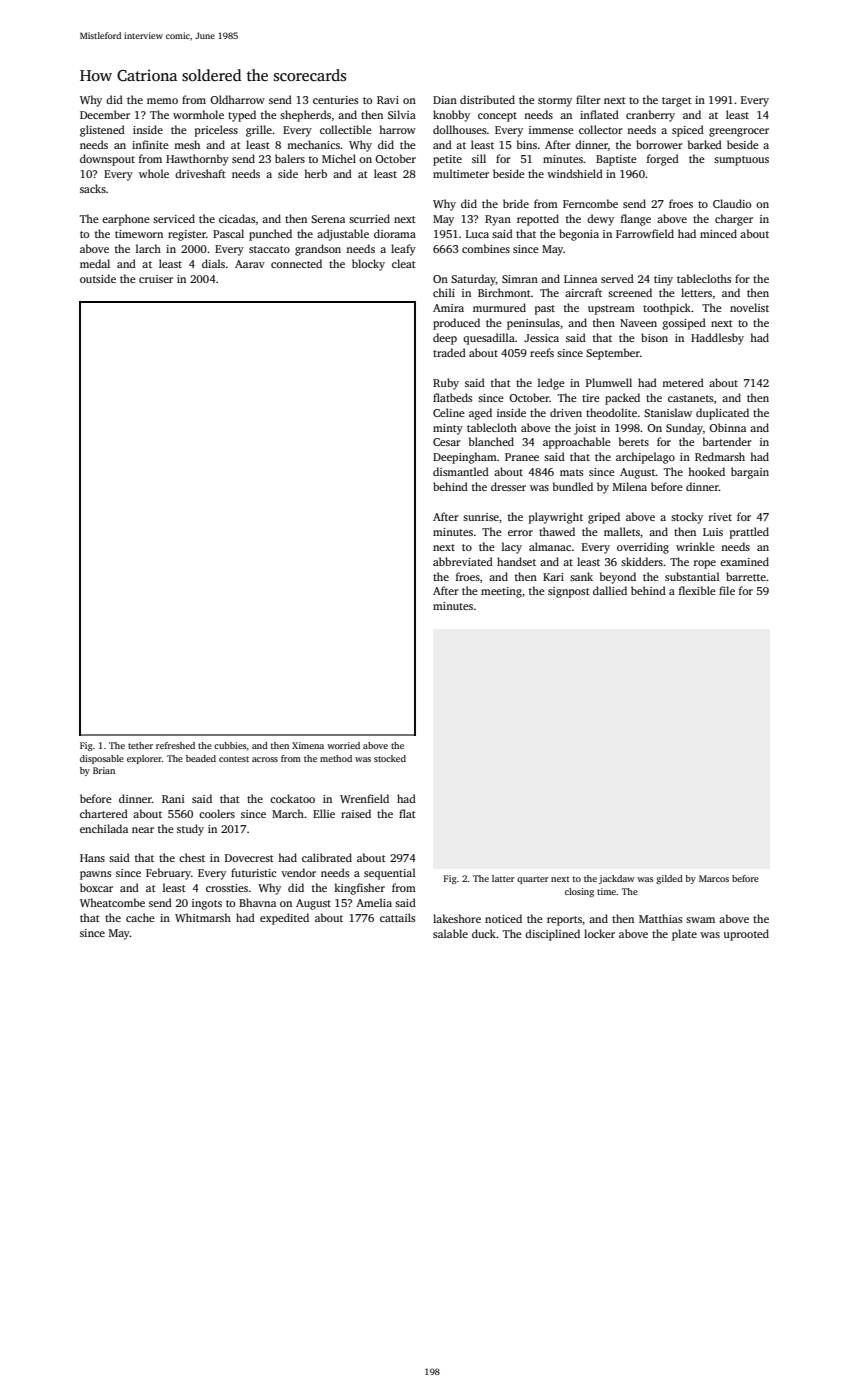 This screenshot has height=1400, width=849. Describe the element at coordinates (284, 919) in the screenshot. I see `expedited` at that location.
